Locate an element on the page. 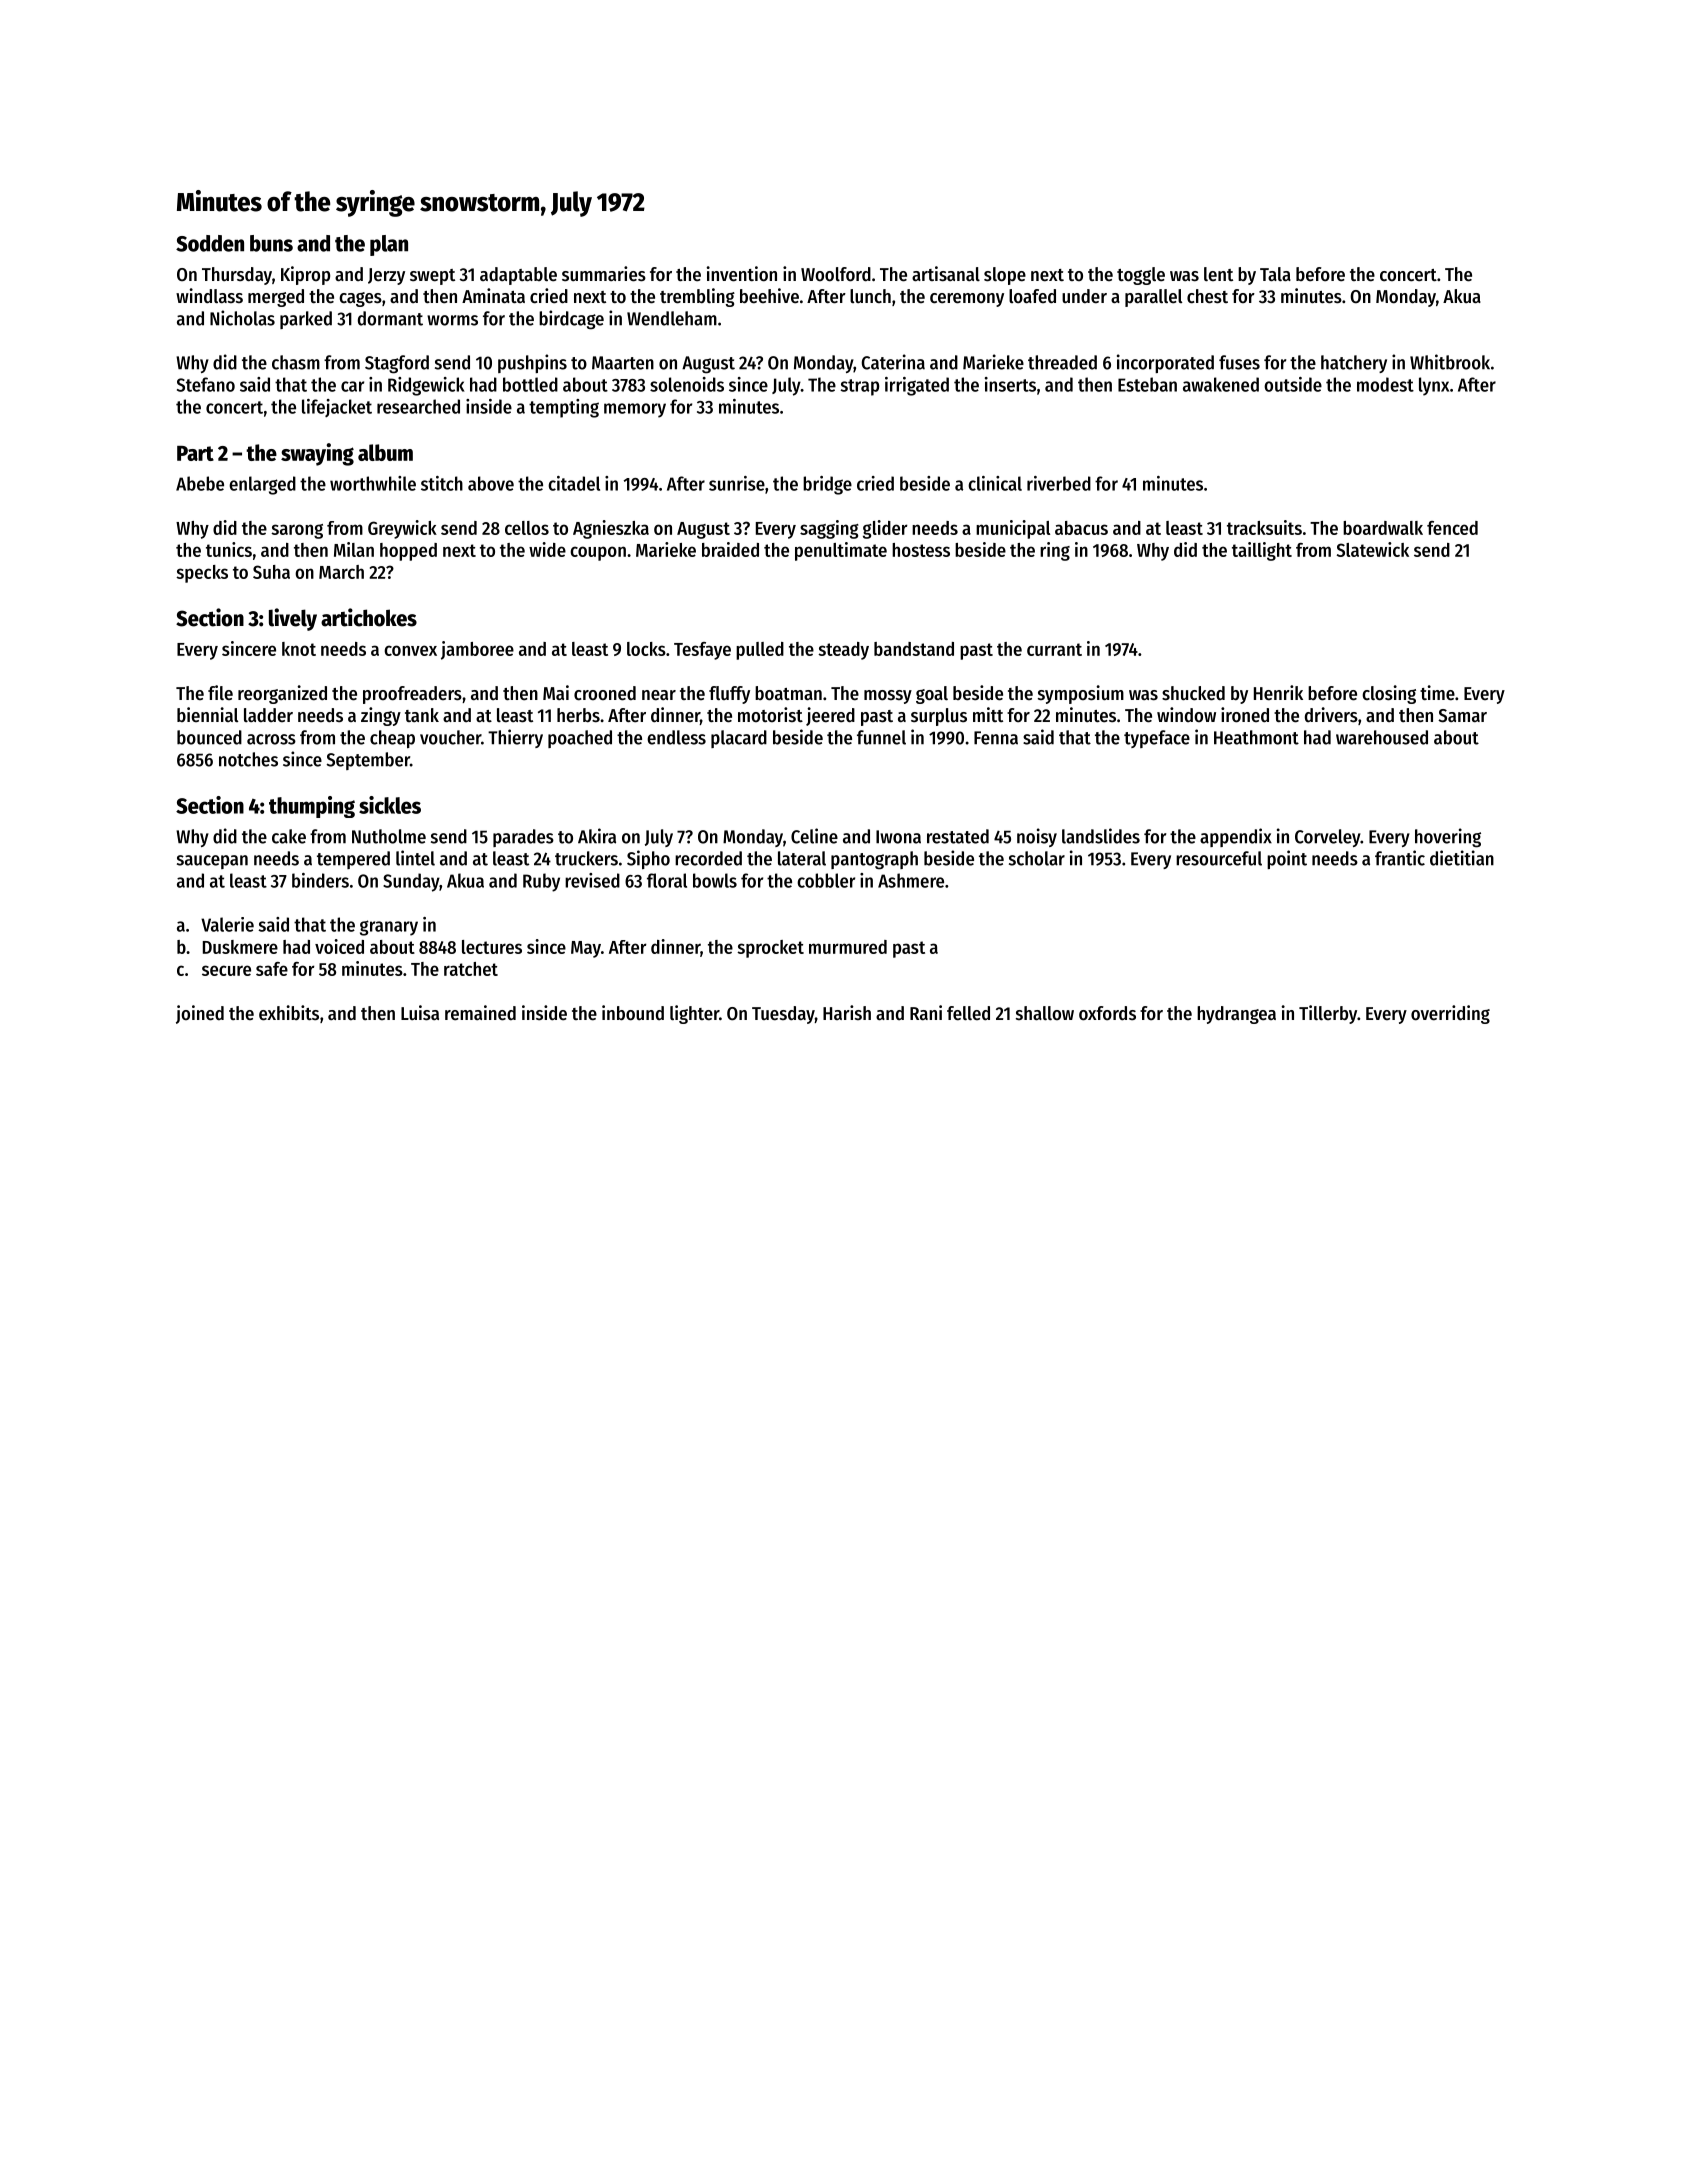 The height and width of the page is (2178, 1683). tracksuits is located at coordinates (1264, 527).
